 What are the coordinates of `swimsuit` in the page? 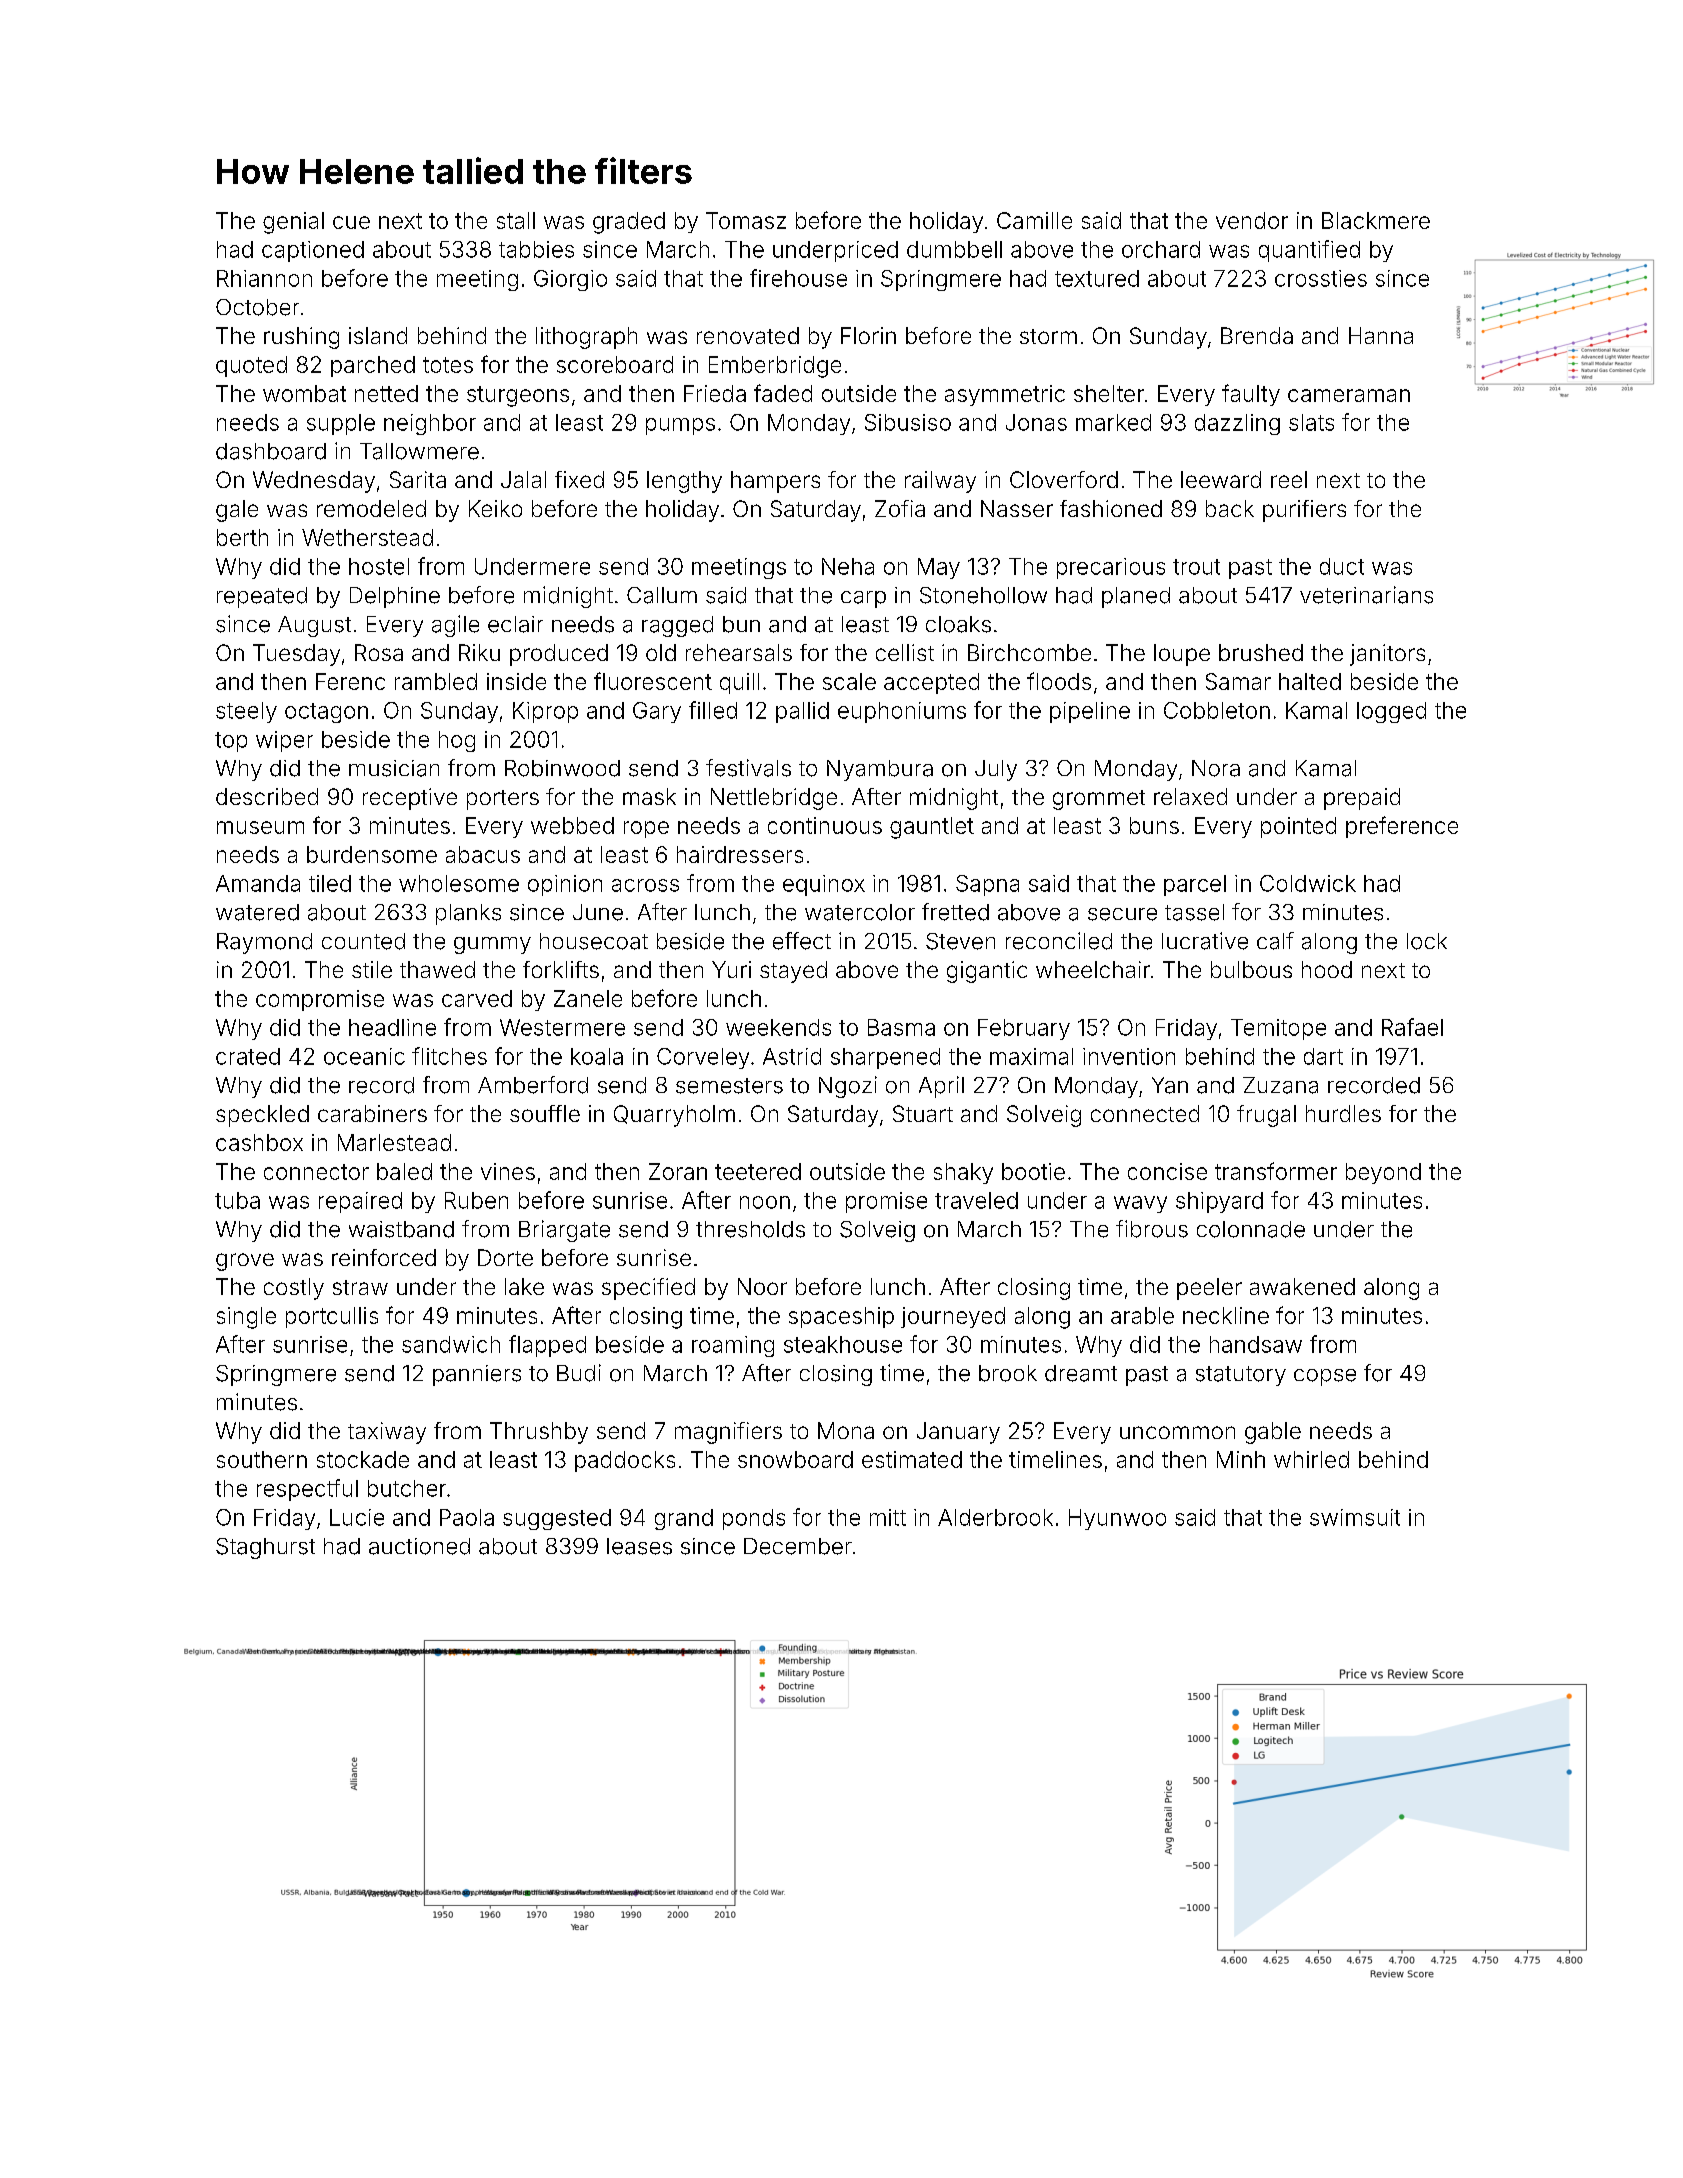 It's located at (1355, 1517).
